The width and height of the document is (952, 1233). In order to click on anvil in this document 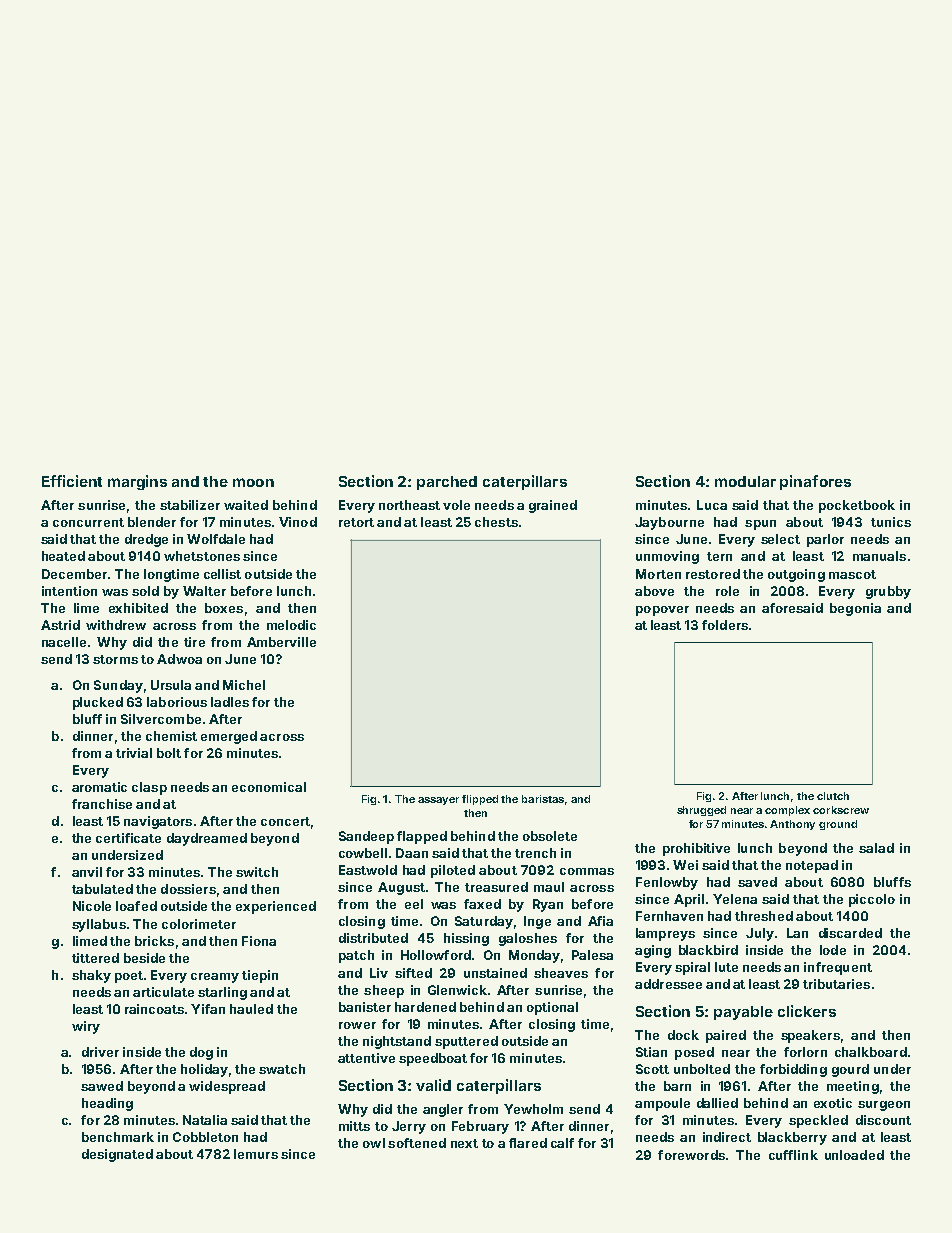, I will do `click(87, 872)`.
